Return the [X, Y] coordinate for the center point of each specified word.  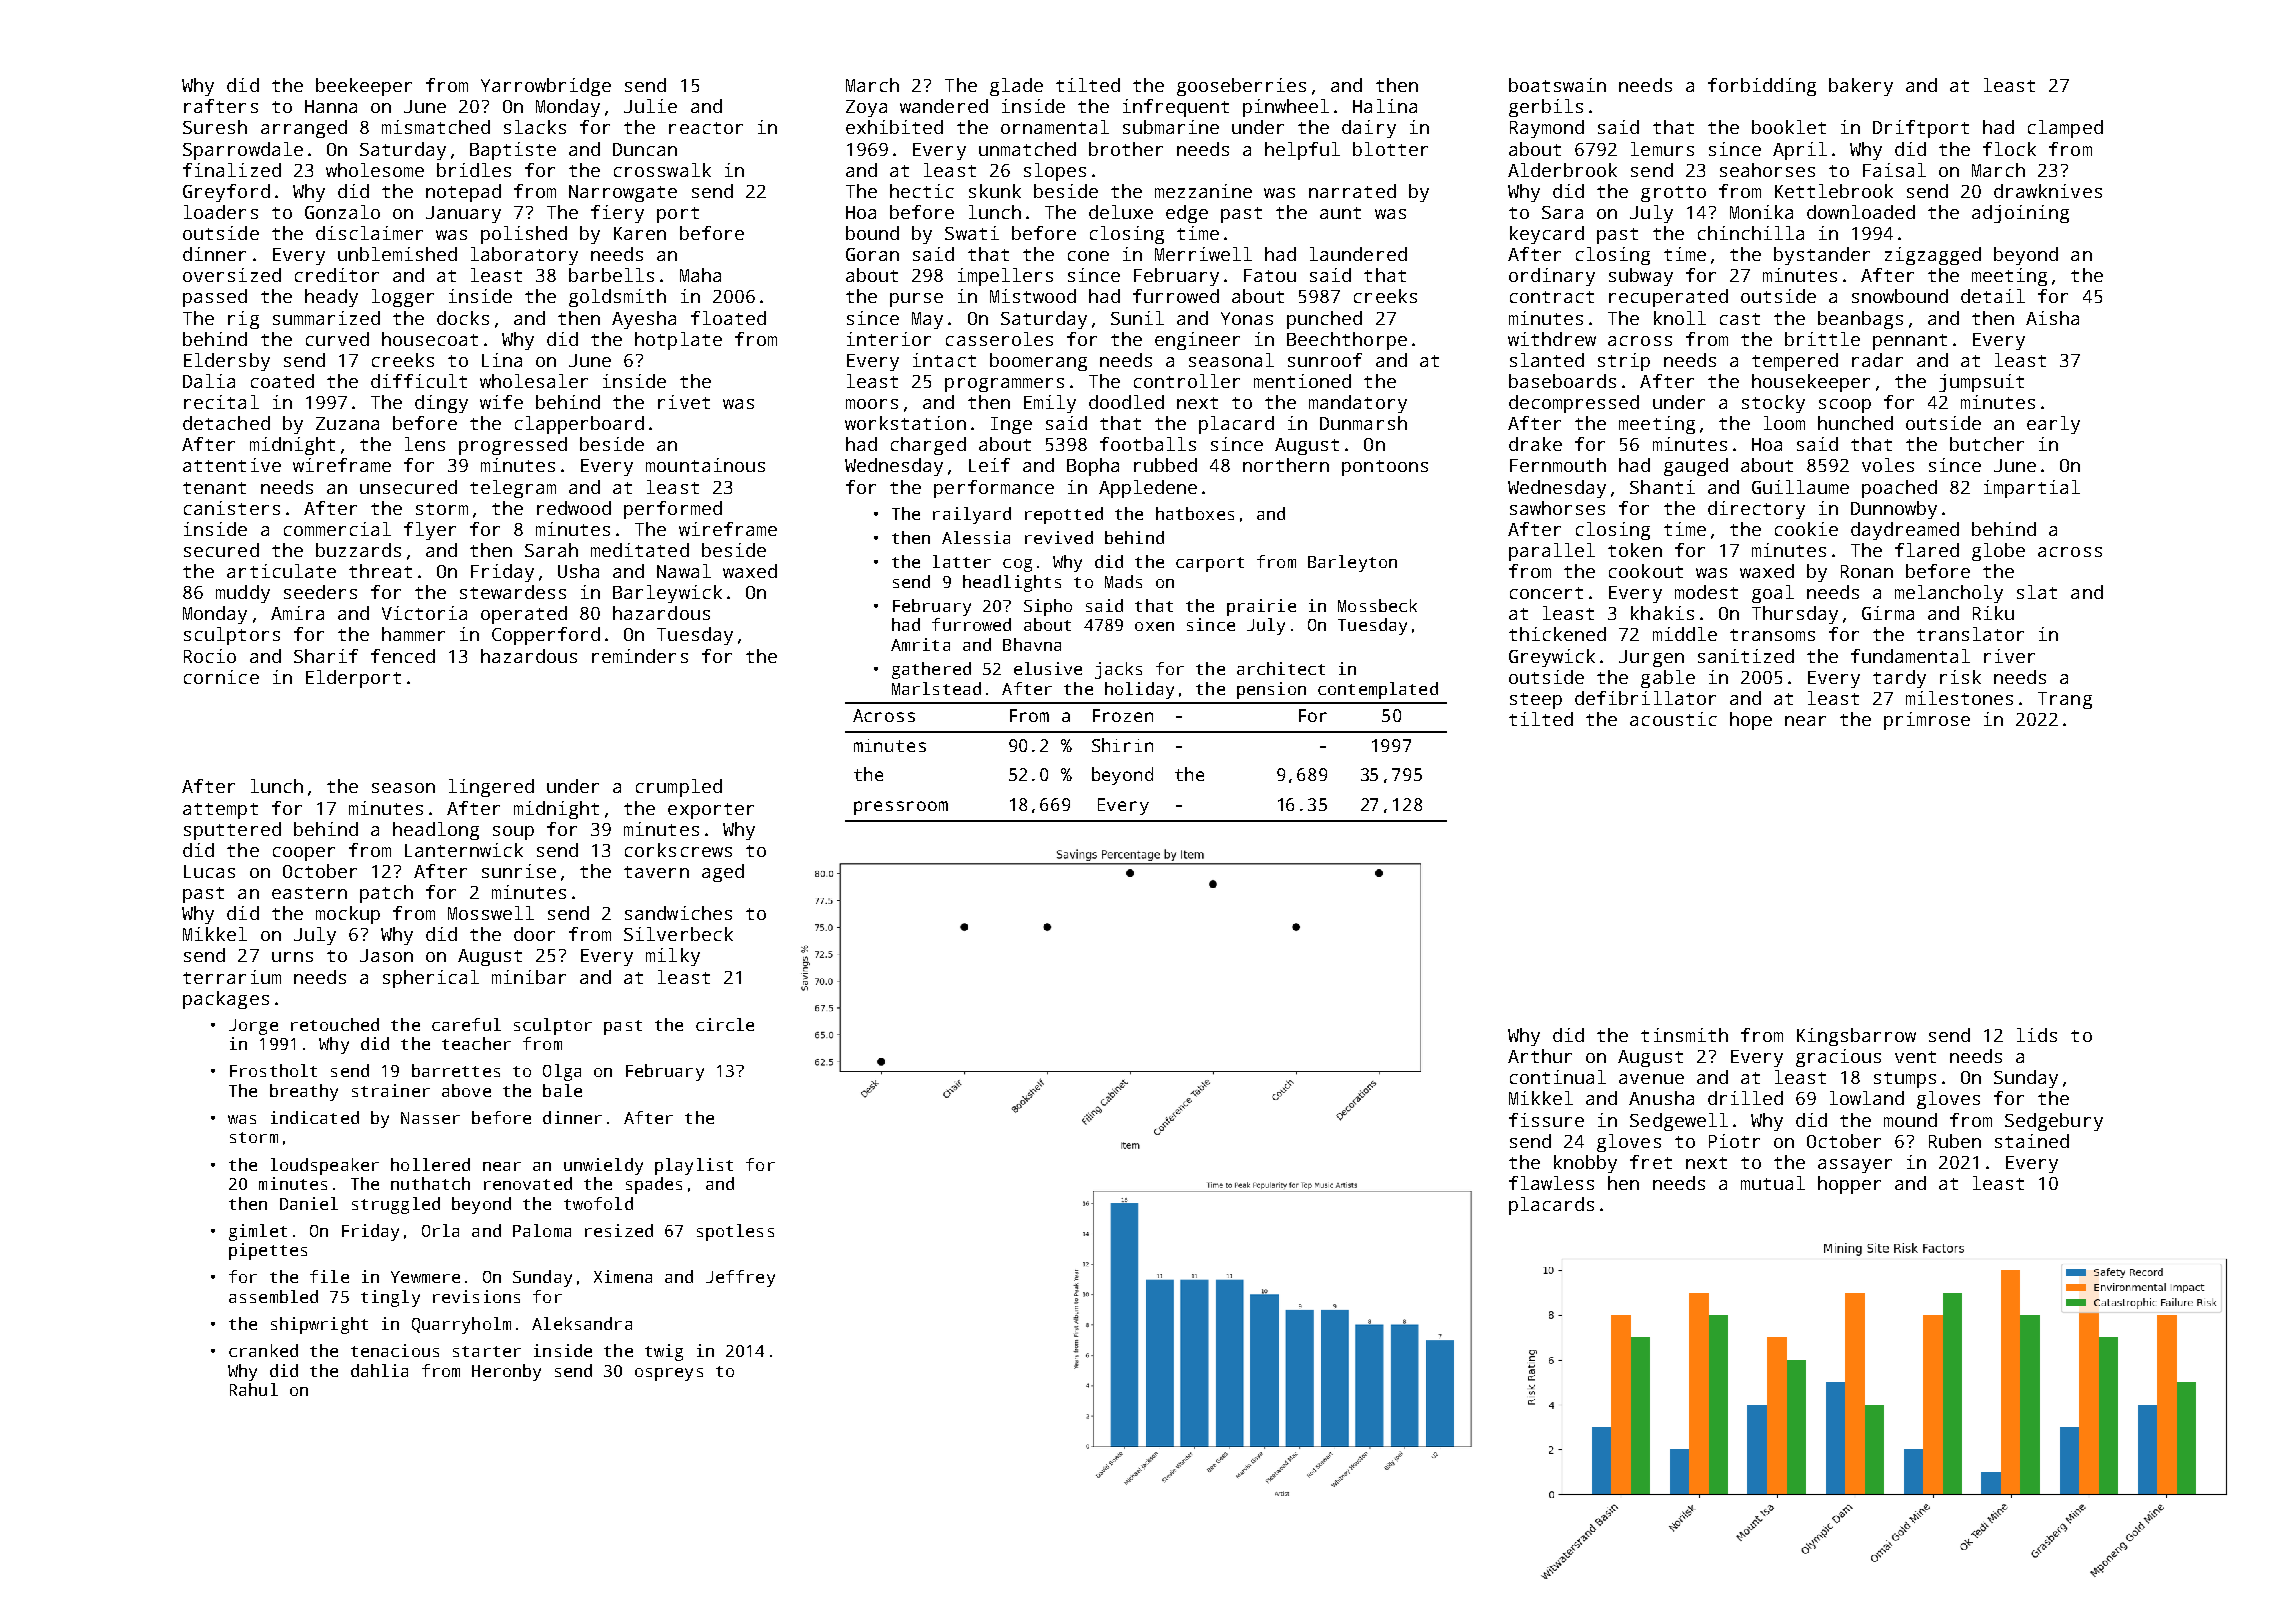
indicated [315, 1117]
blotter [1390, 149]
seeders [320, 592]
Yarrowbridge [546, 87]
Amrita [920, 644]
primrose [1927, 721]
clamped [2065, 129]
